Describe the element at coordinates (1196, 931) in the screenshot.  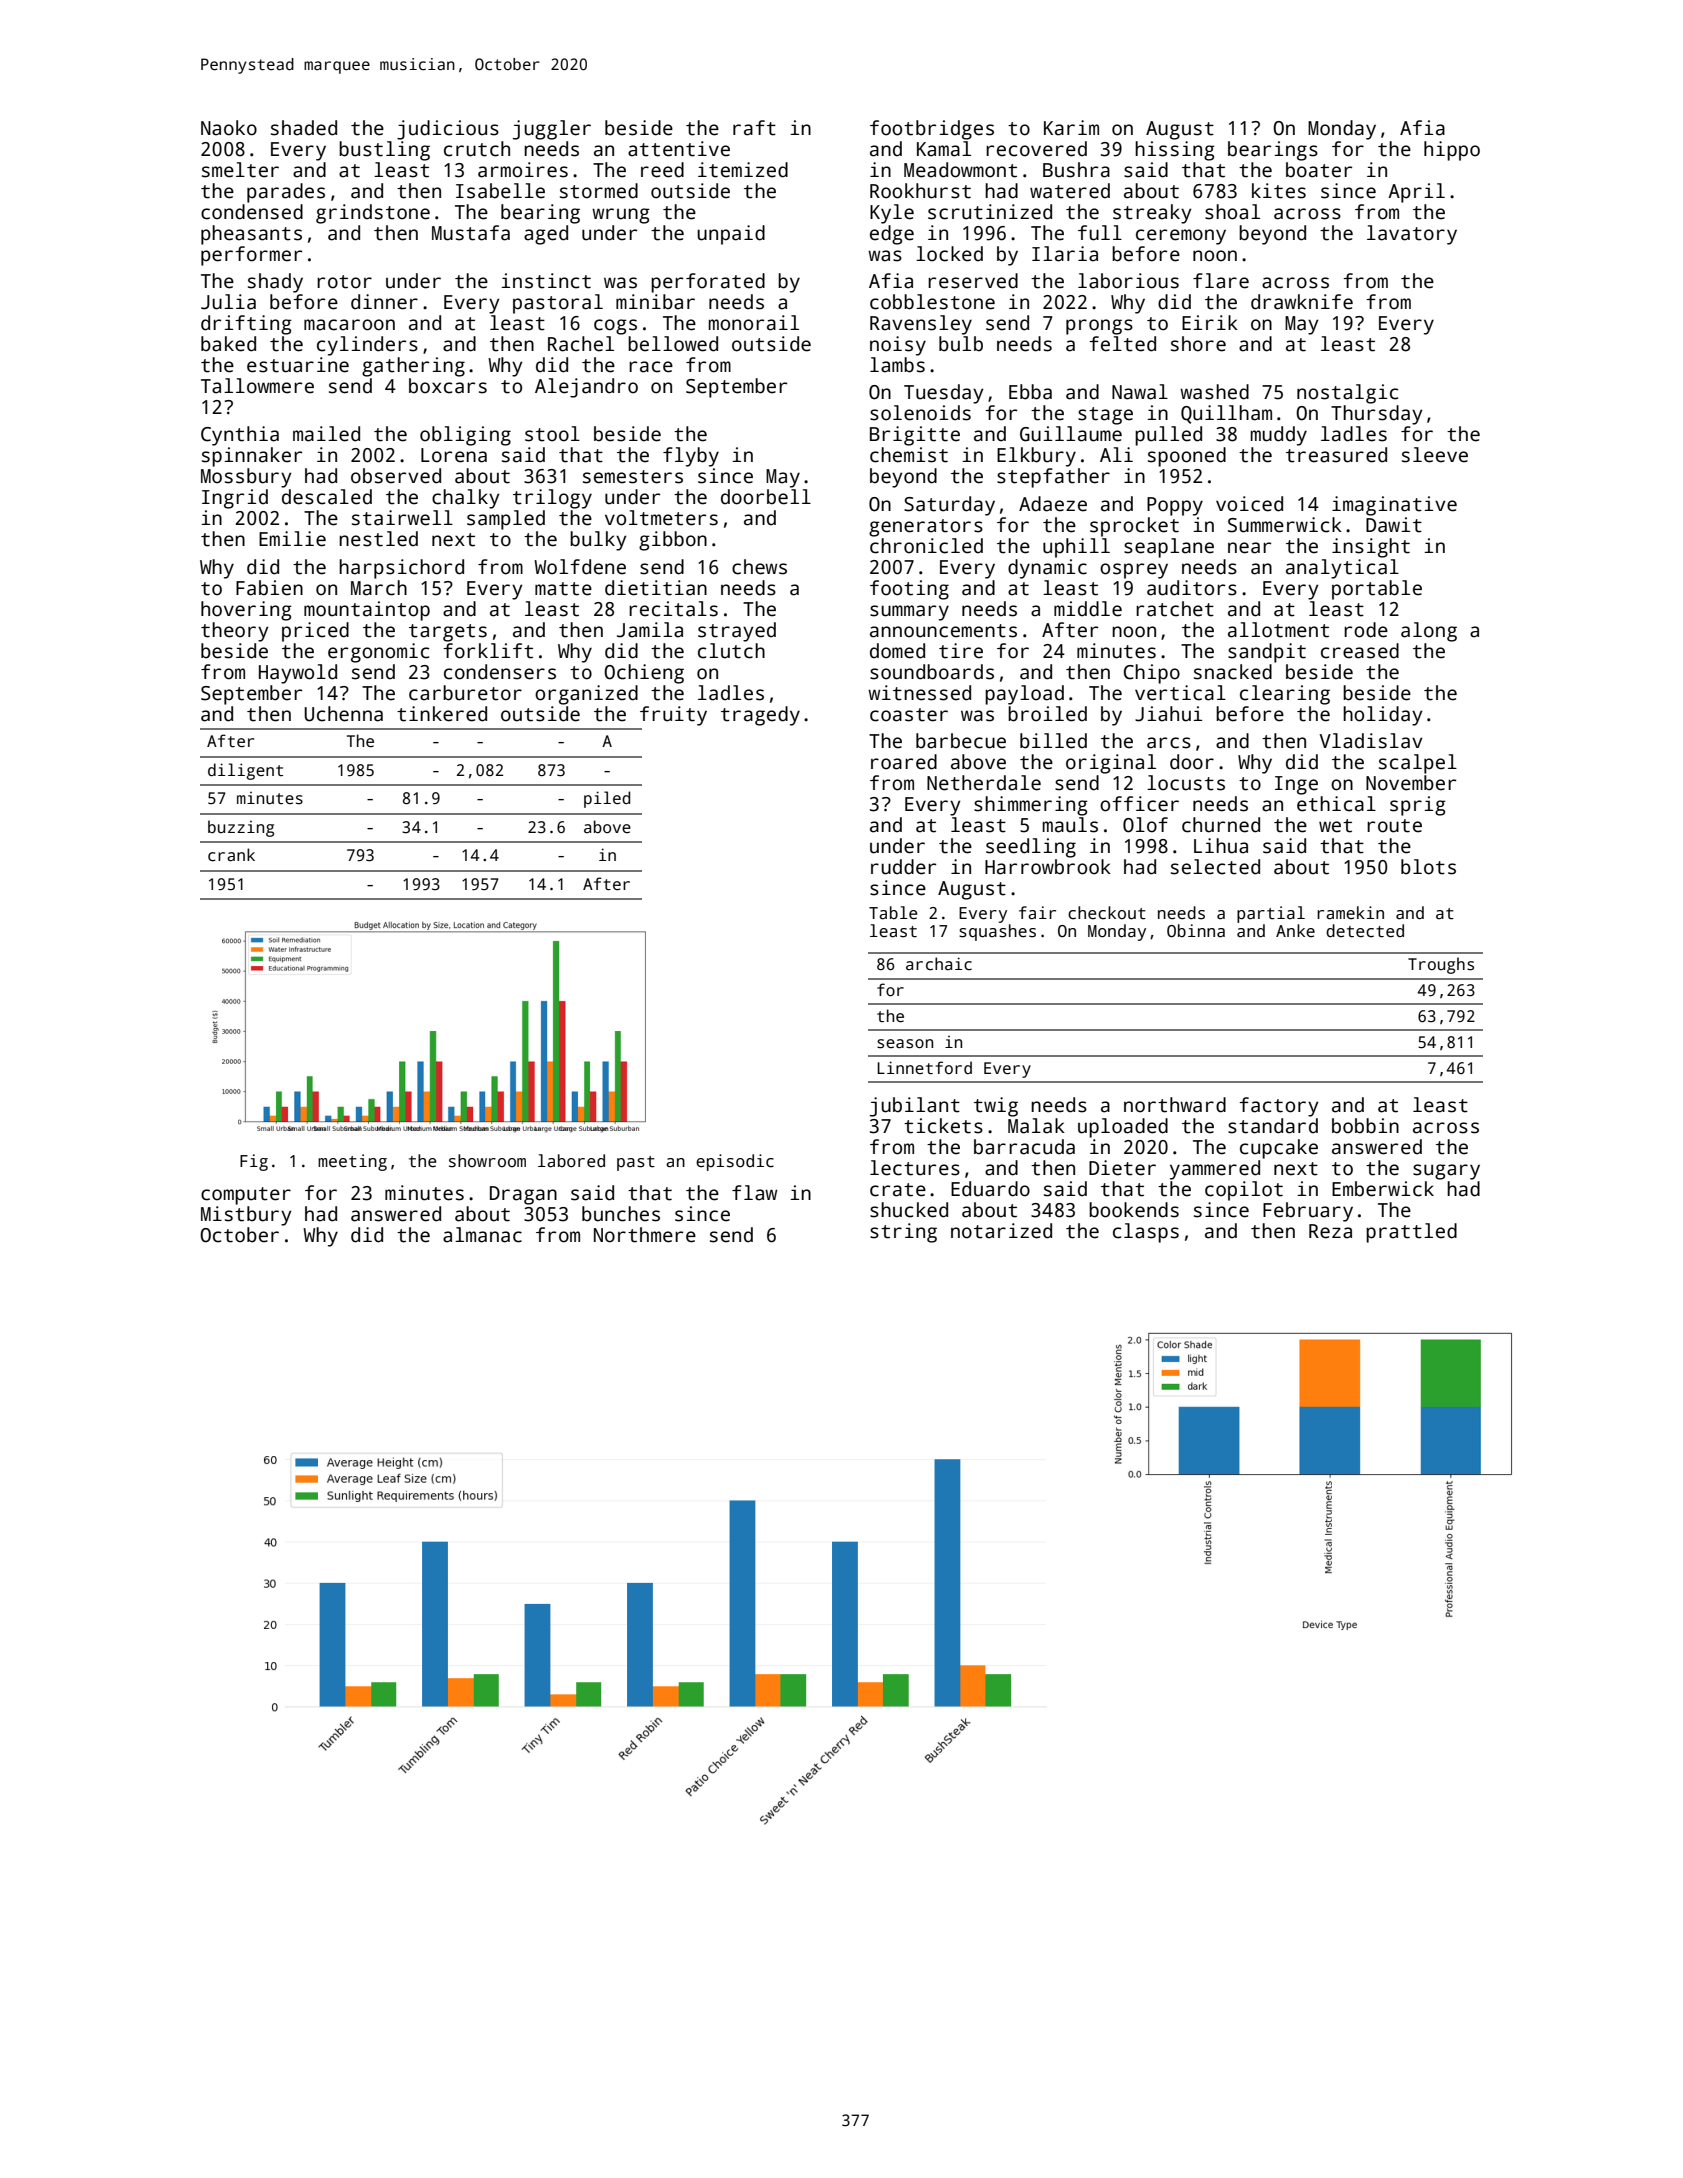
I see `Obinna` at that location.
